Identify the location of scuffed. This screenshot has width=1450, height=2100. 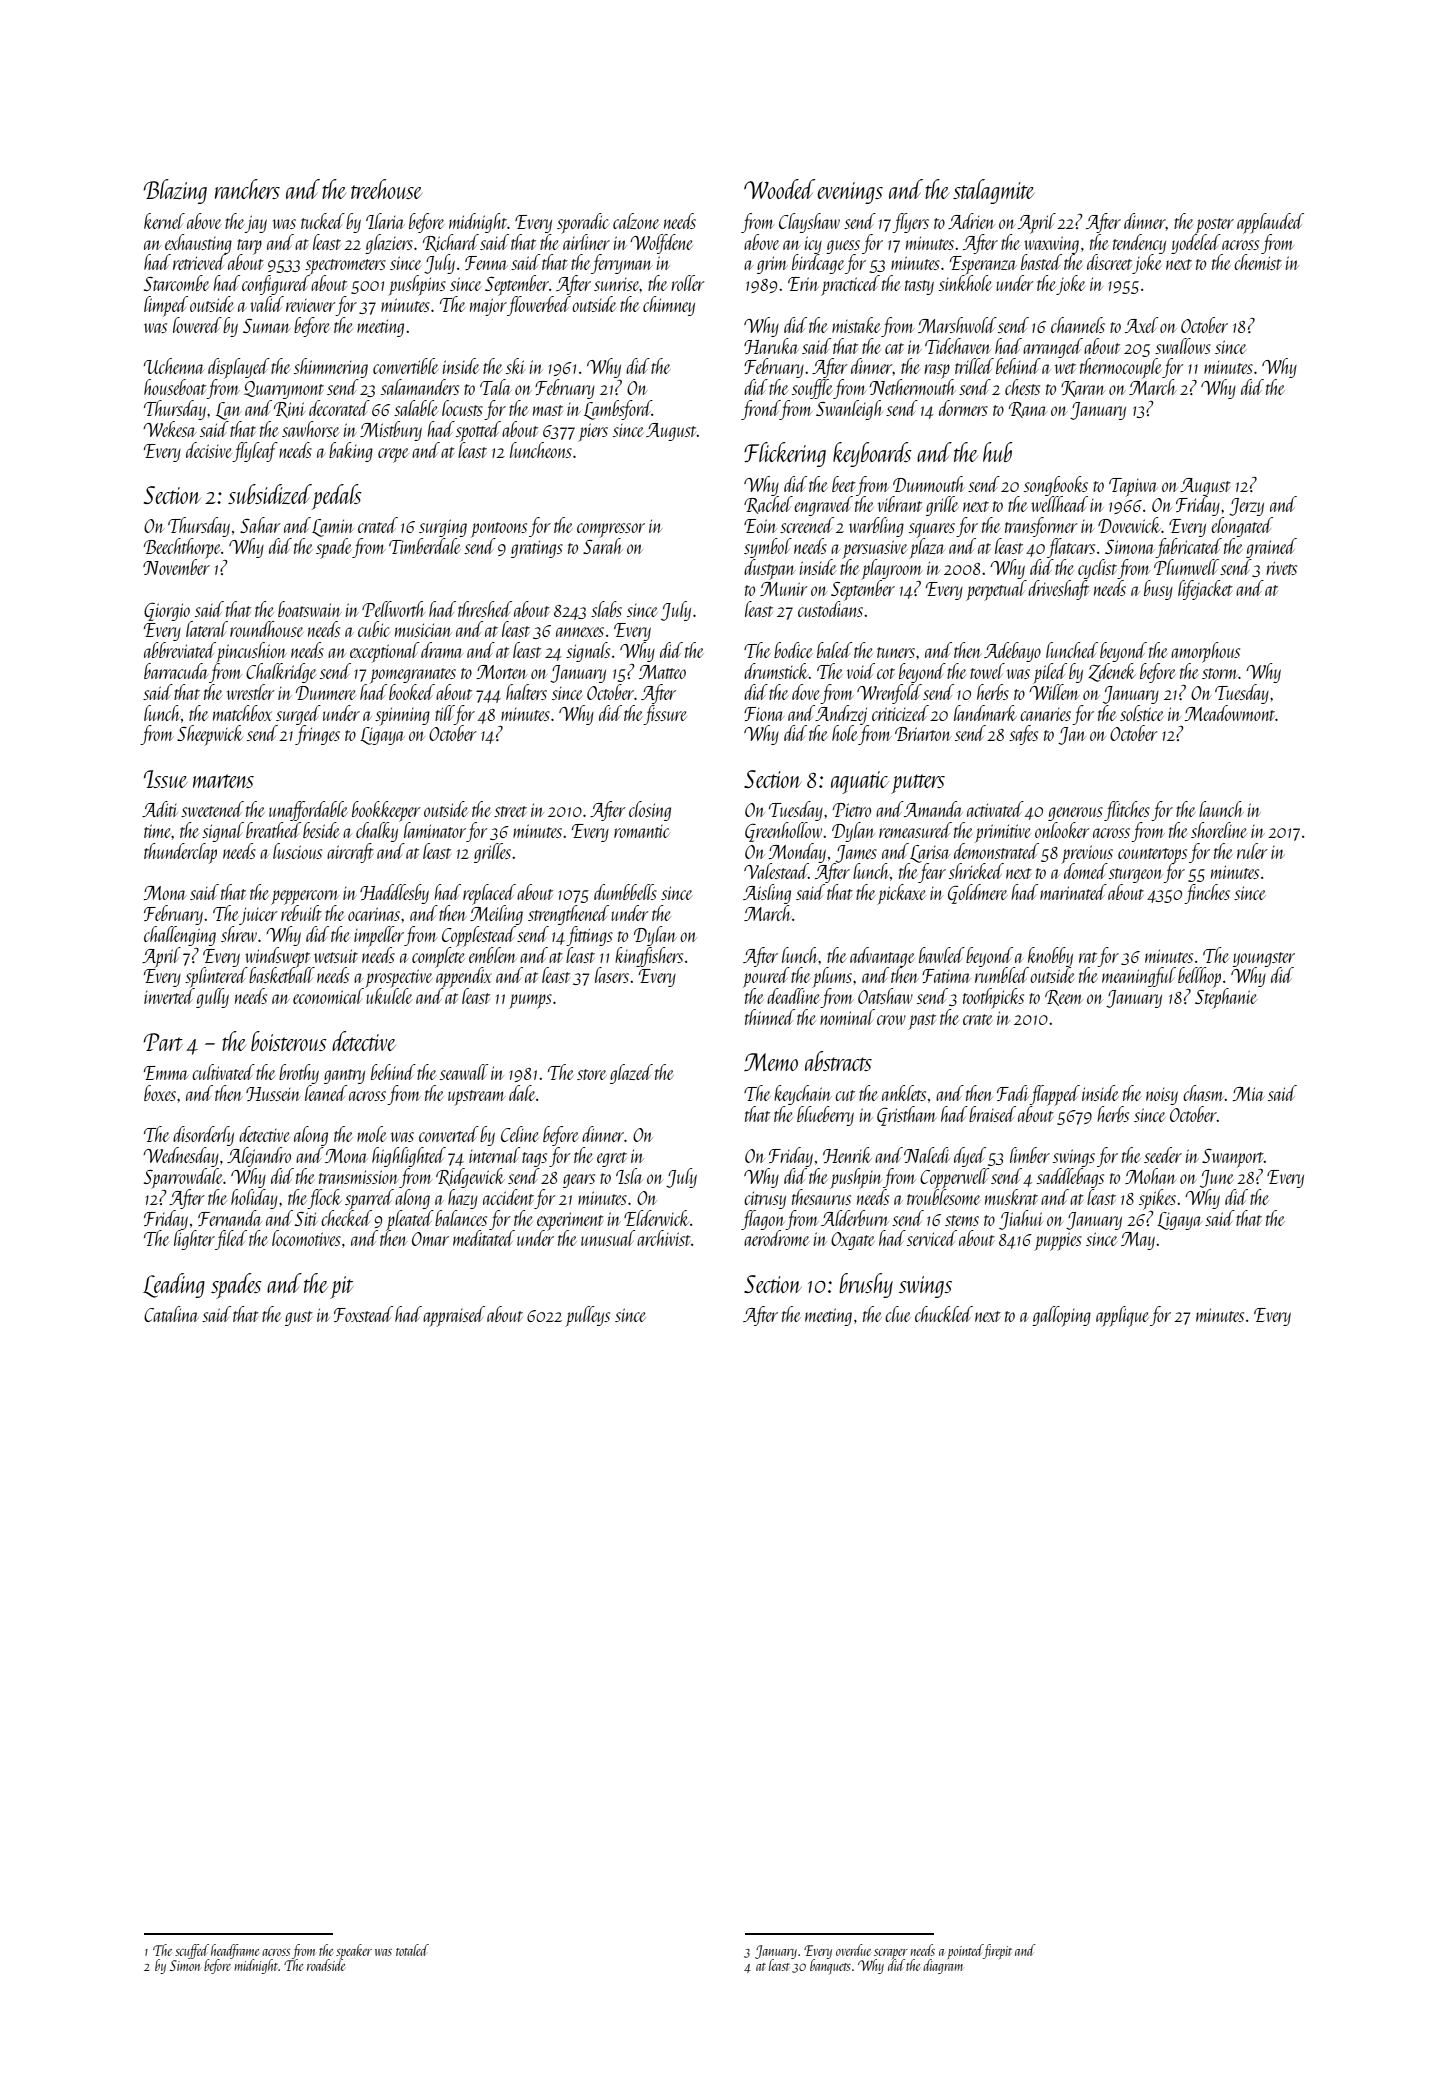
(192, 1951).
